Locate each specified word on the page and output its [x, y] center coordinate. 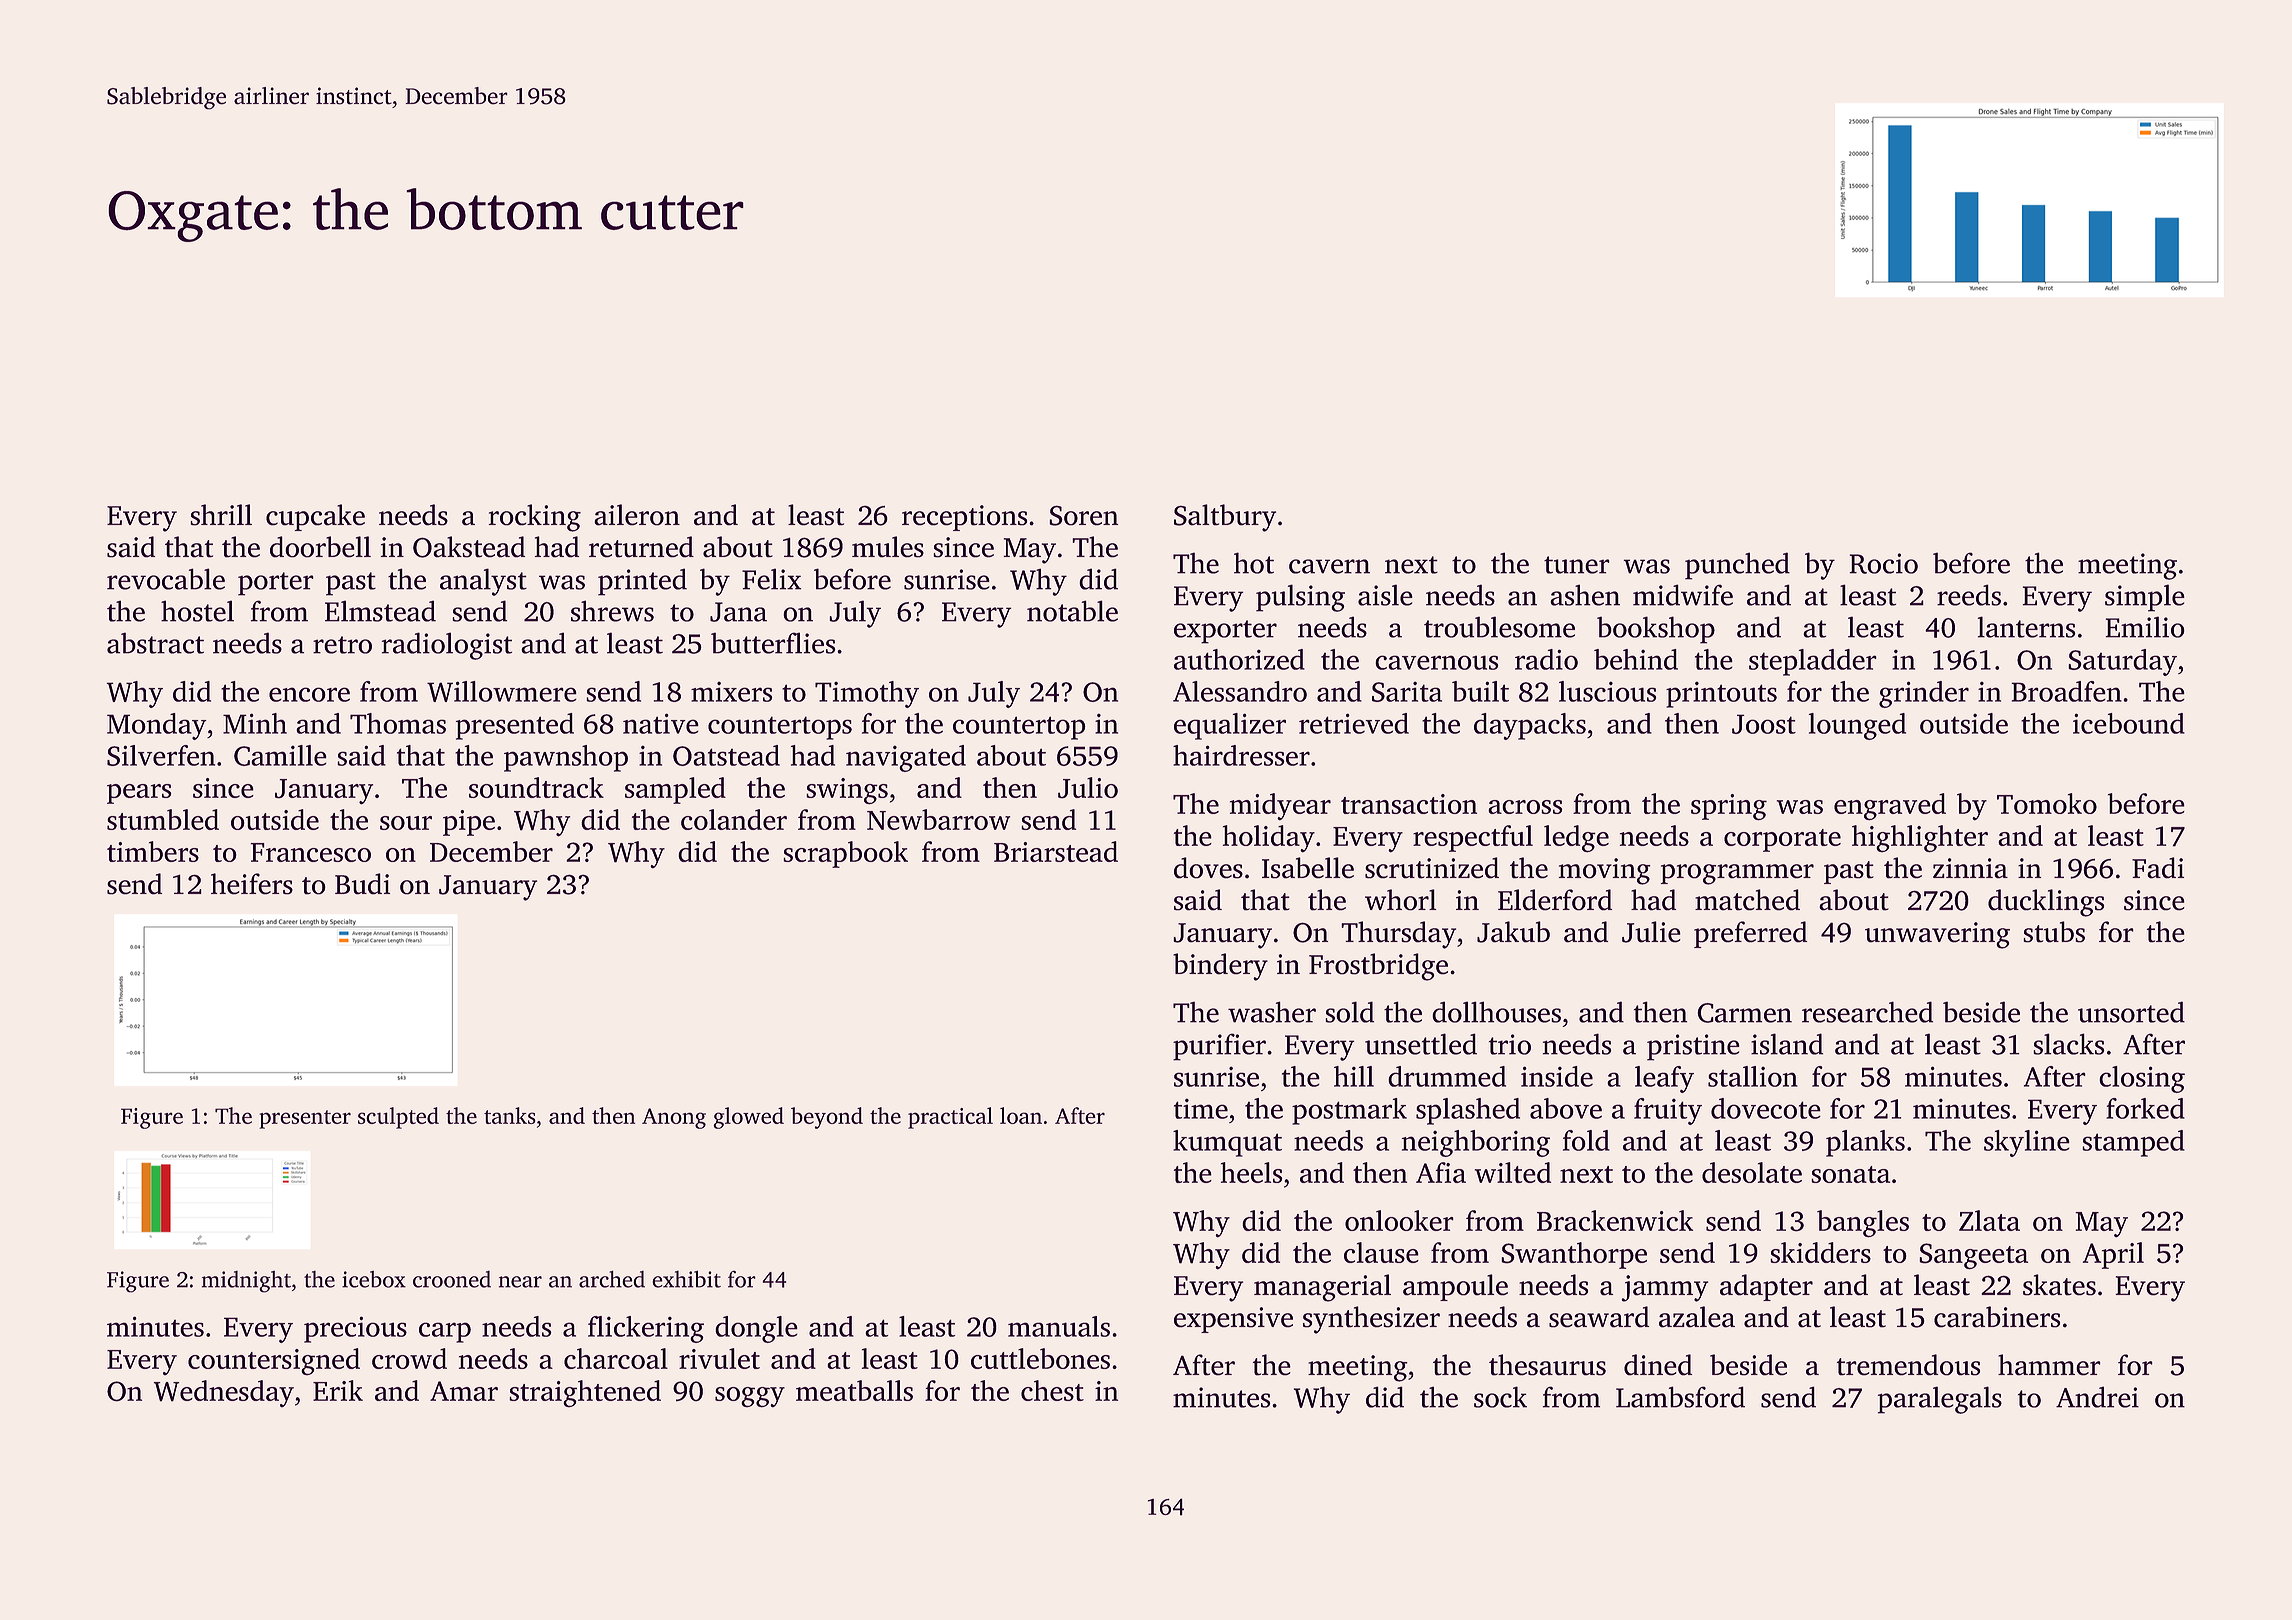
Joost [1764, 724]
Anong [674, 1118]
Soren [1083, 515]
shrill [221, 515]
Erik [338, 1390]
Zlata [1989, 1220]
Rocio [1883, 563]
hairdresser [1241, 755]
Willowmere [502, 691]
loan [1021, 1115]
